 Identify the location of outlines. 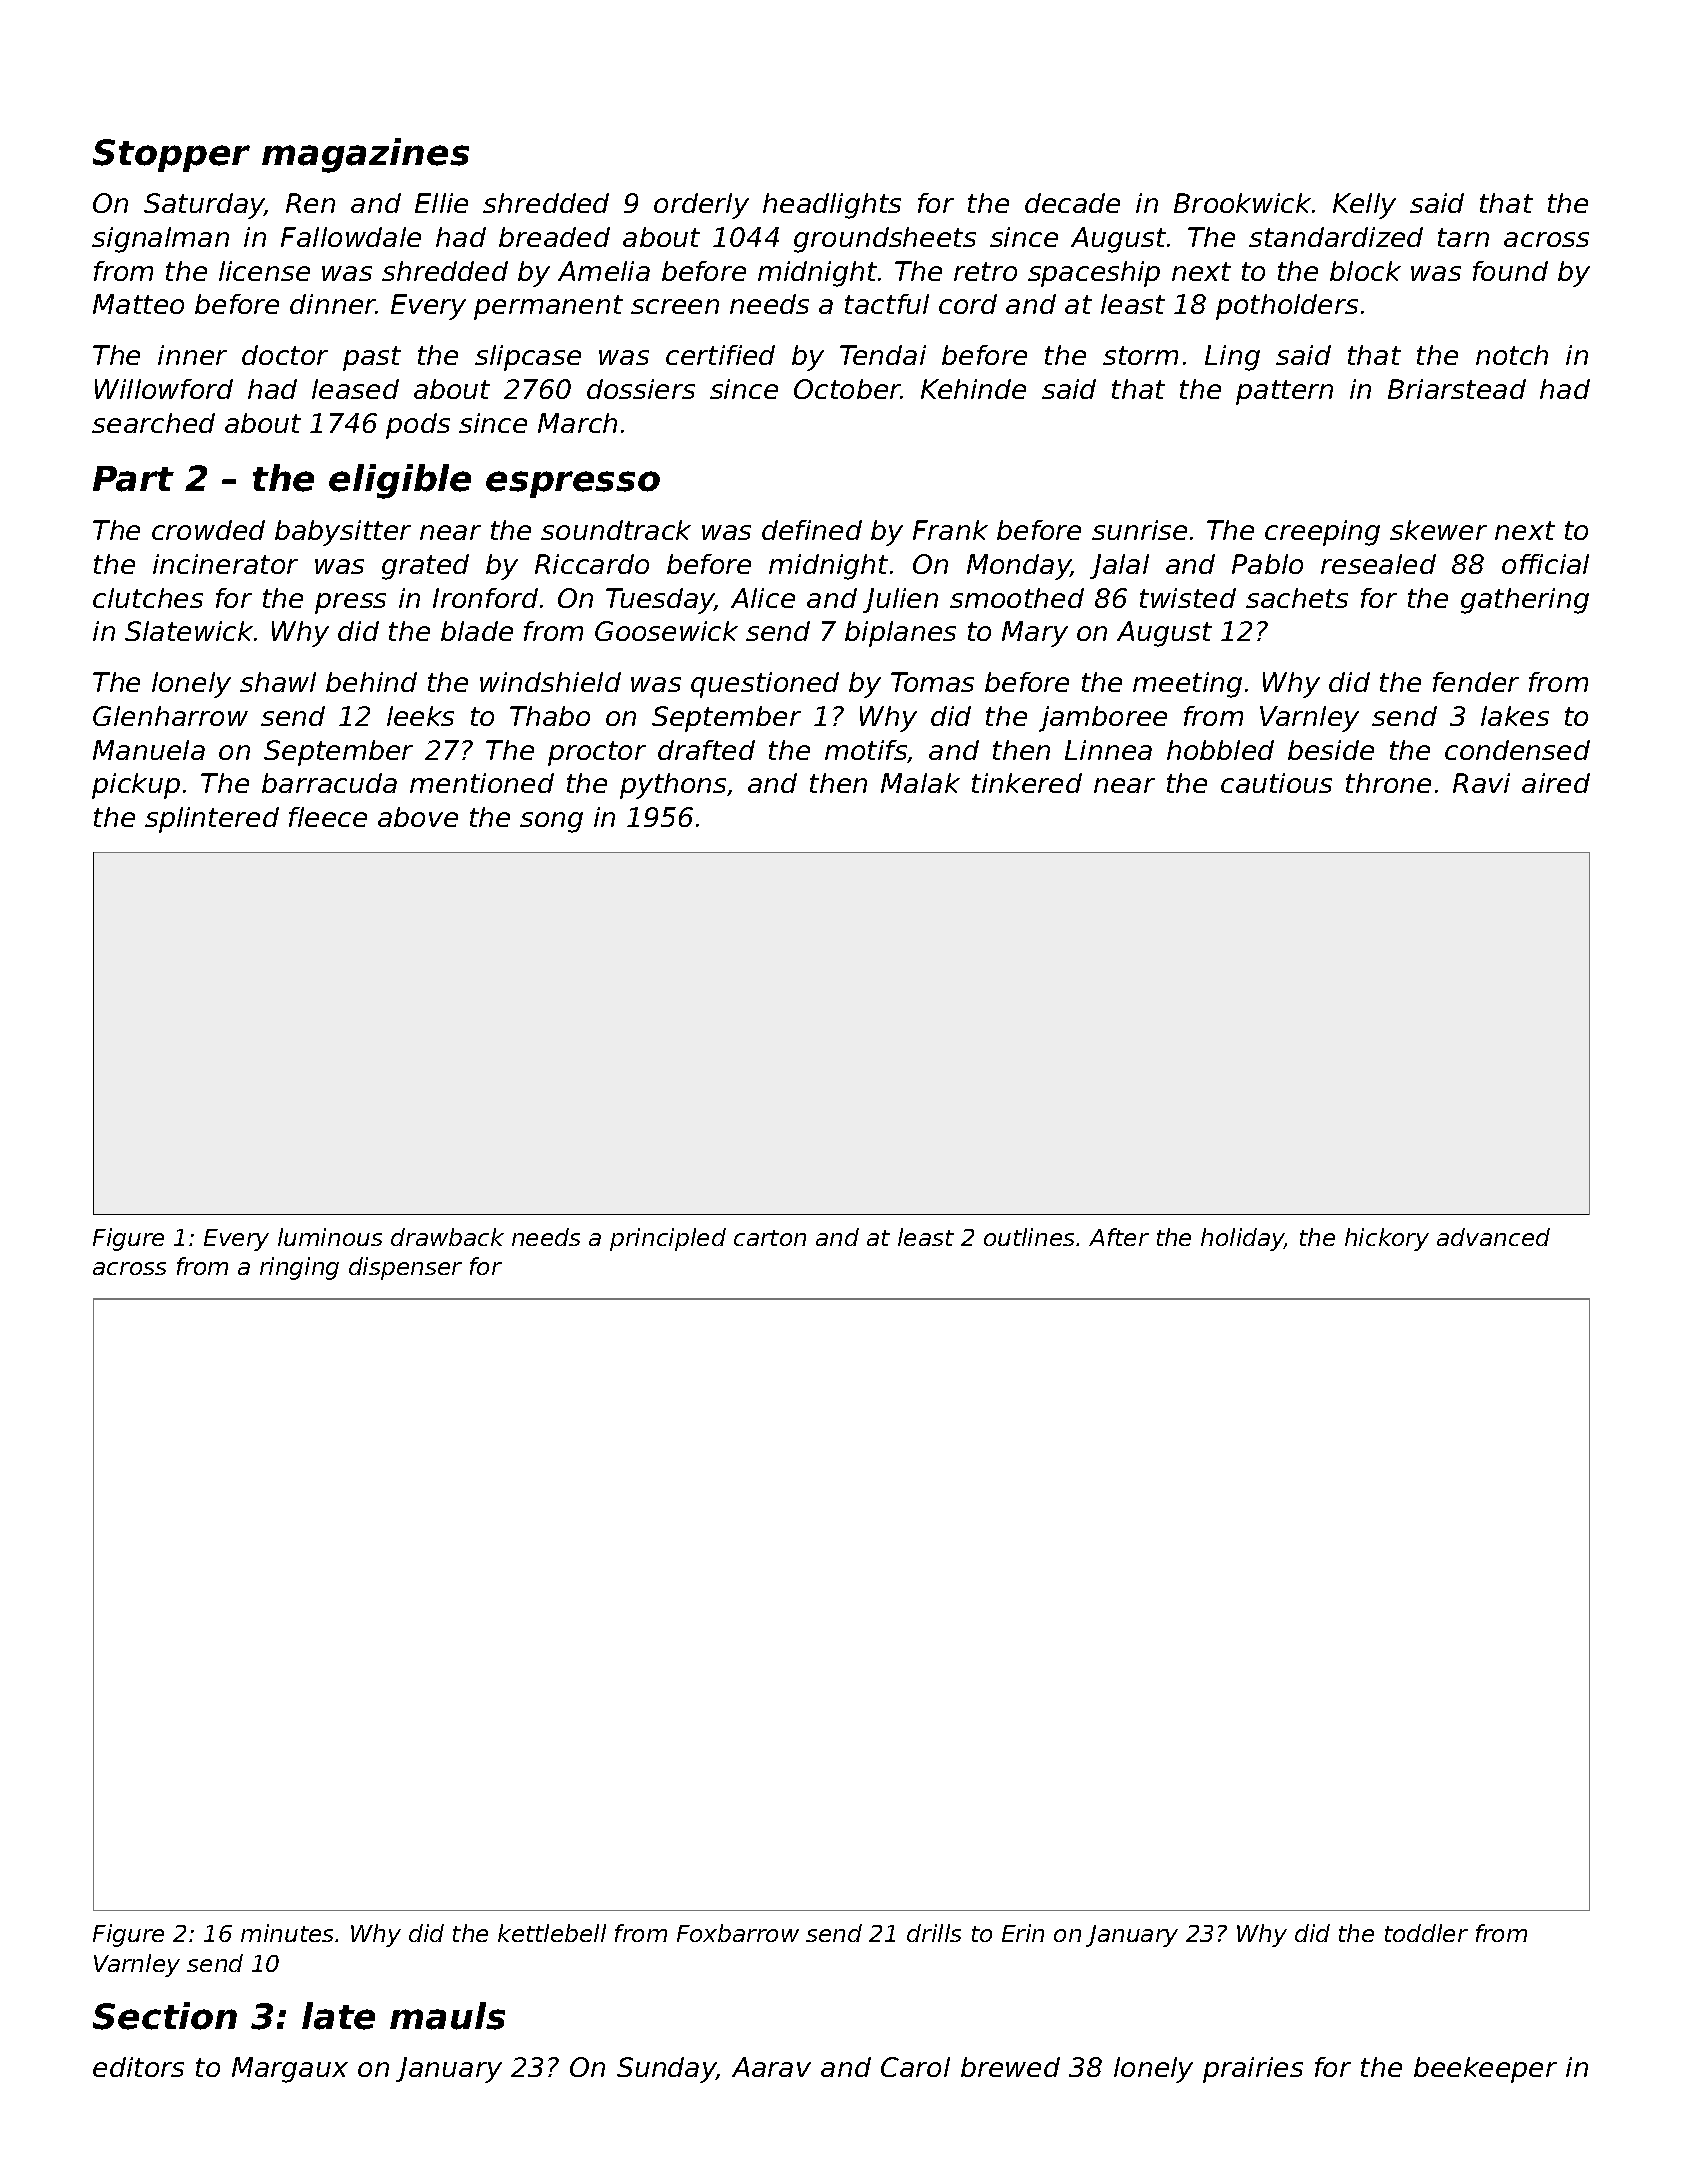
(1029, 1237).
